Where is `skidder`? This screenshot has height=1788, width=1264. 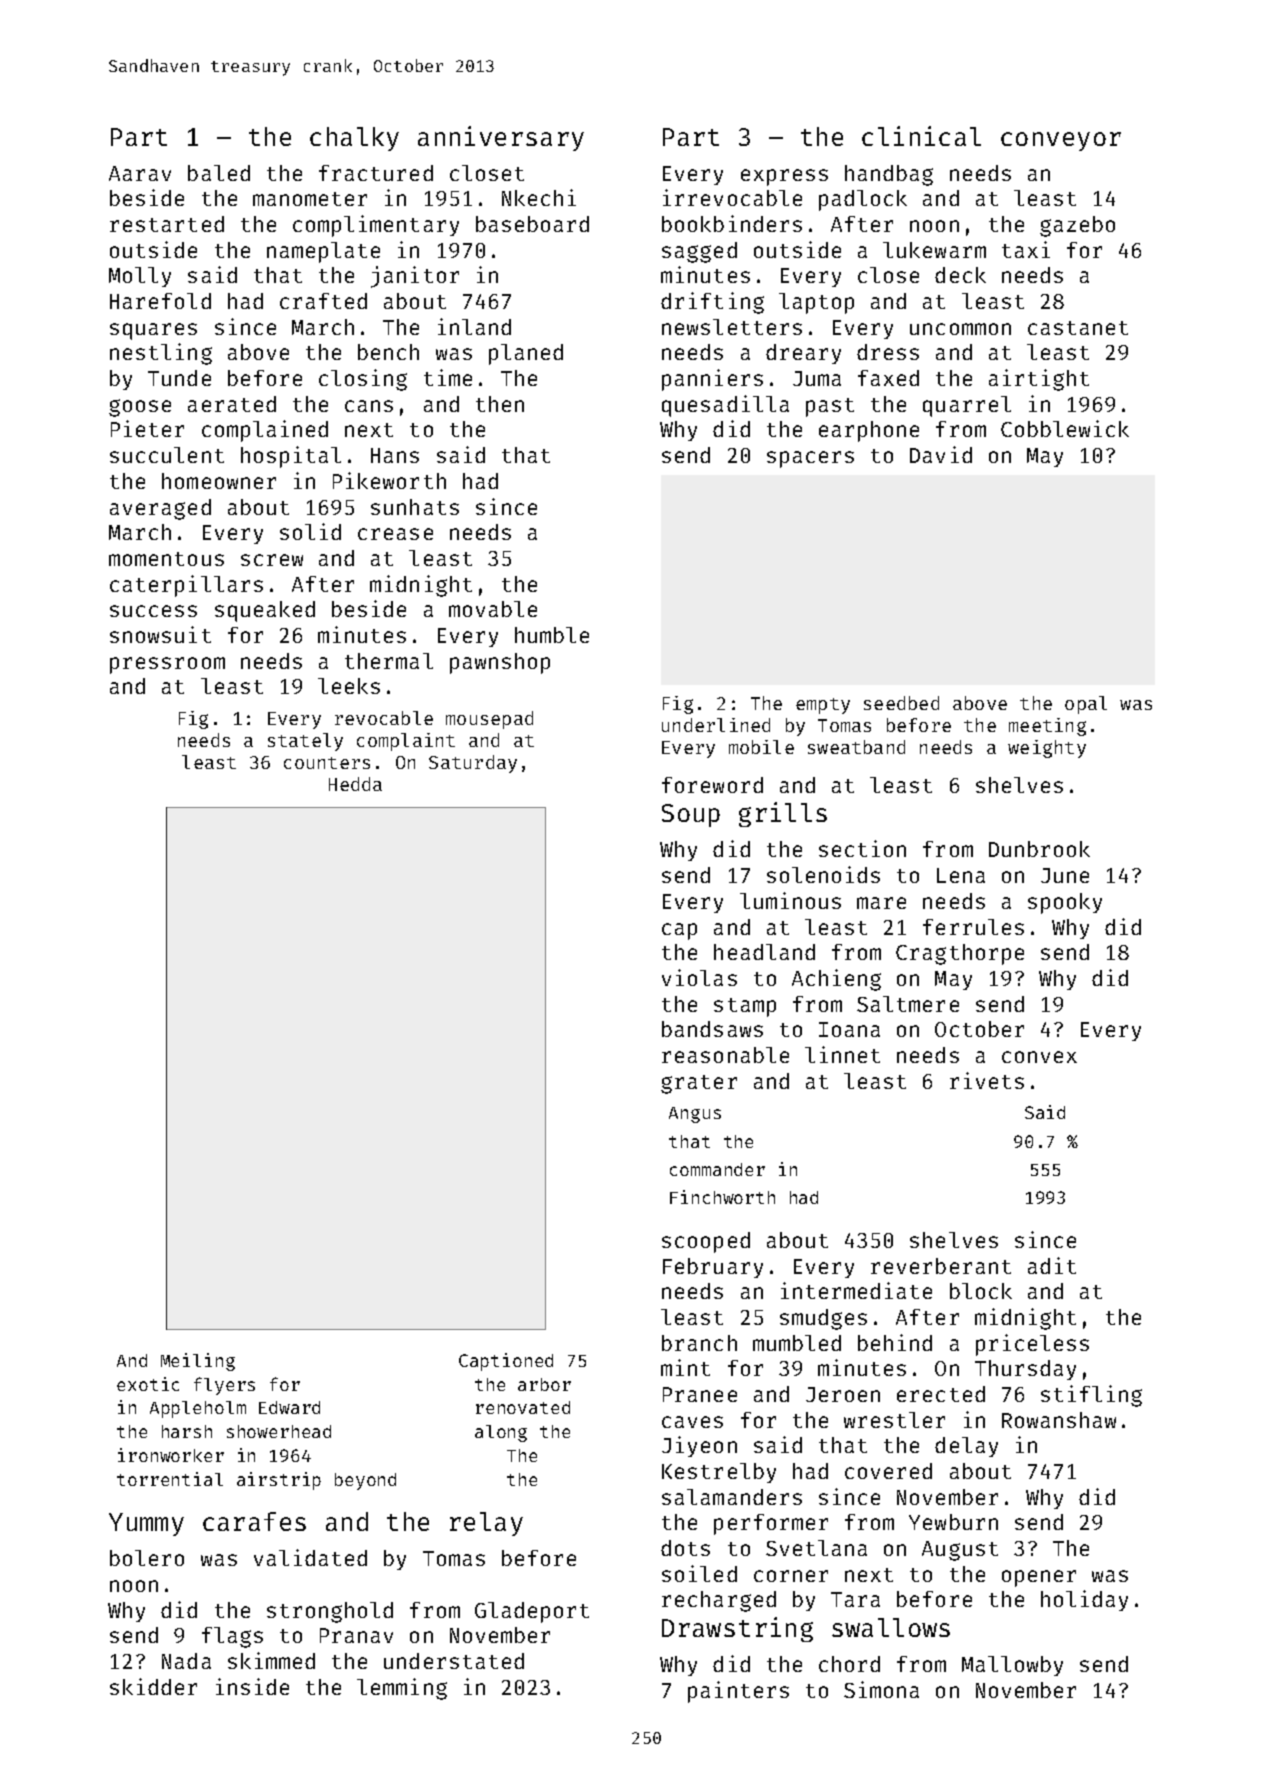
skidder is located at coordinates (153, 1686).
